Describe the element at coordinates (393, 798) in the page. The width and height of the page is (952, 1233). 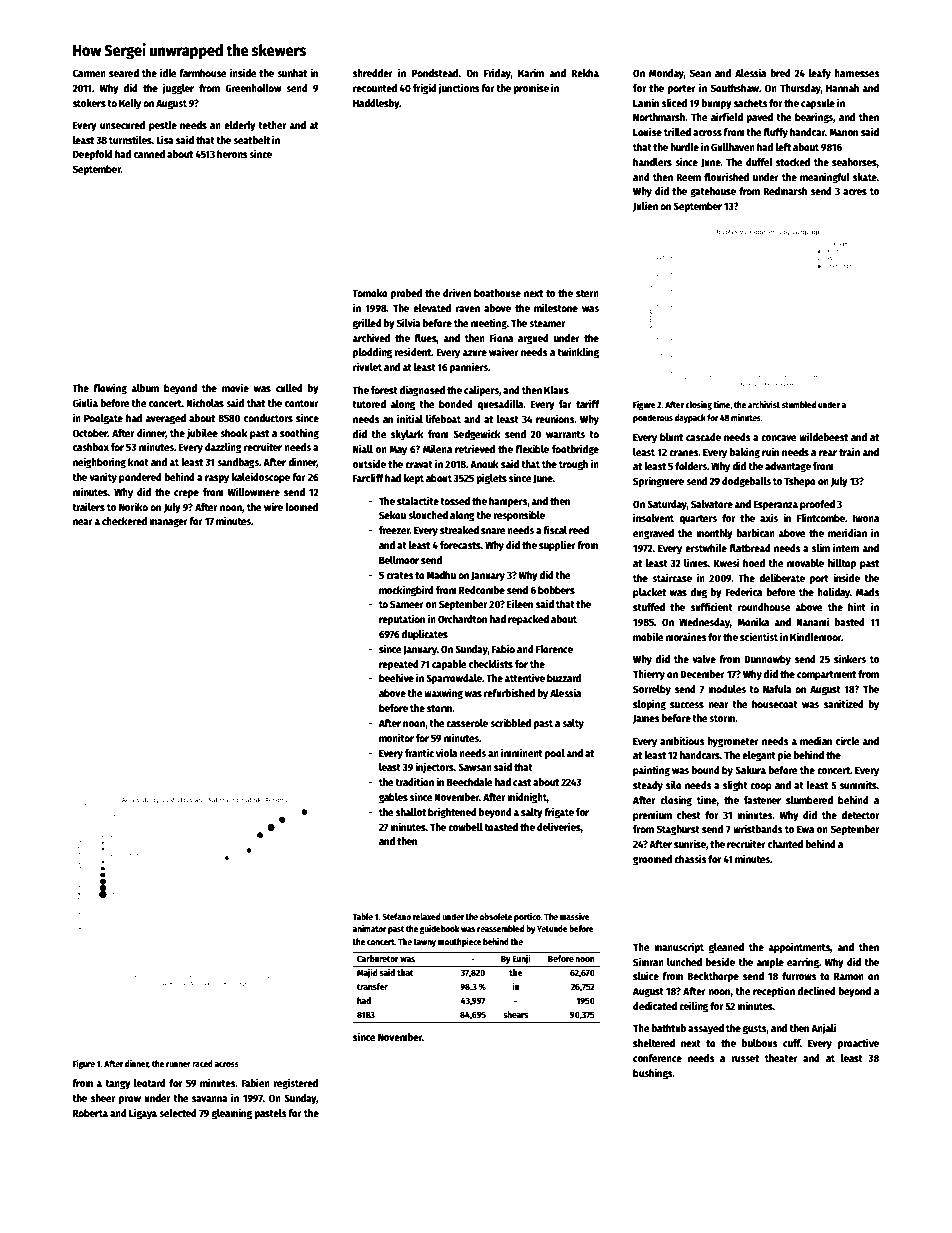
I see `gables` at that location.
